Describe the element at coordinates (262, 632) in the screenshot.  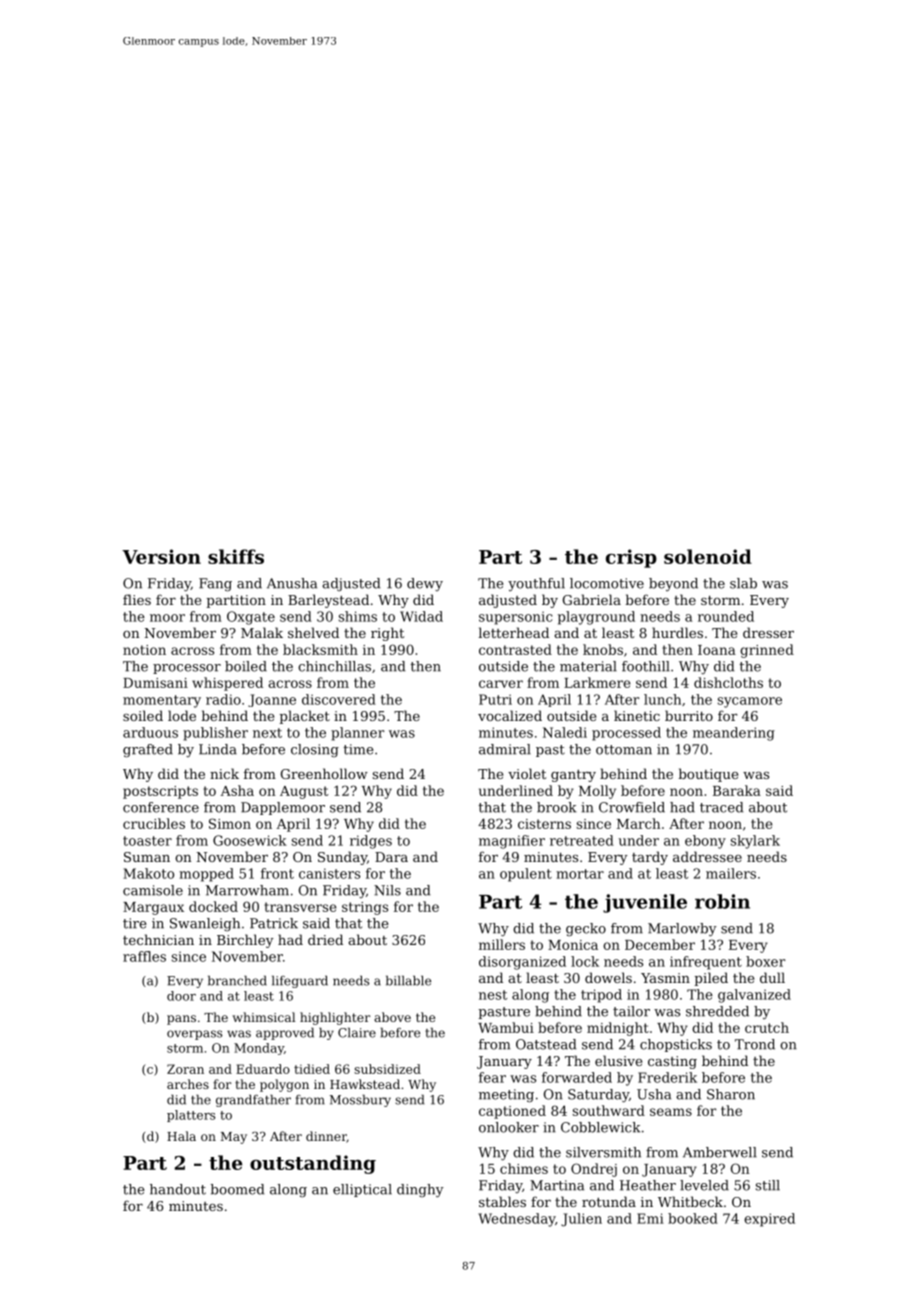
I see `Malak` at that location.
